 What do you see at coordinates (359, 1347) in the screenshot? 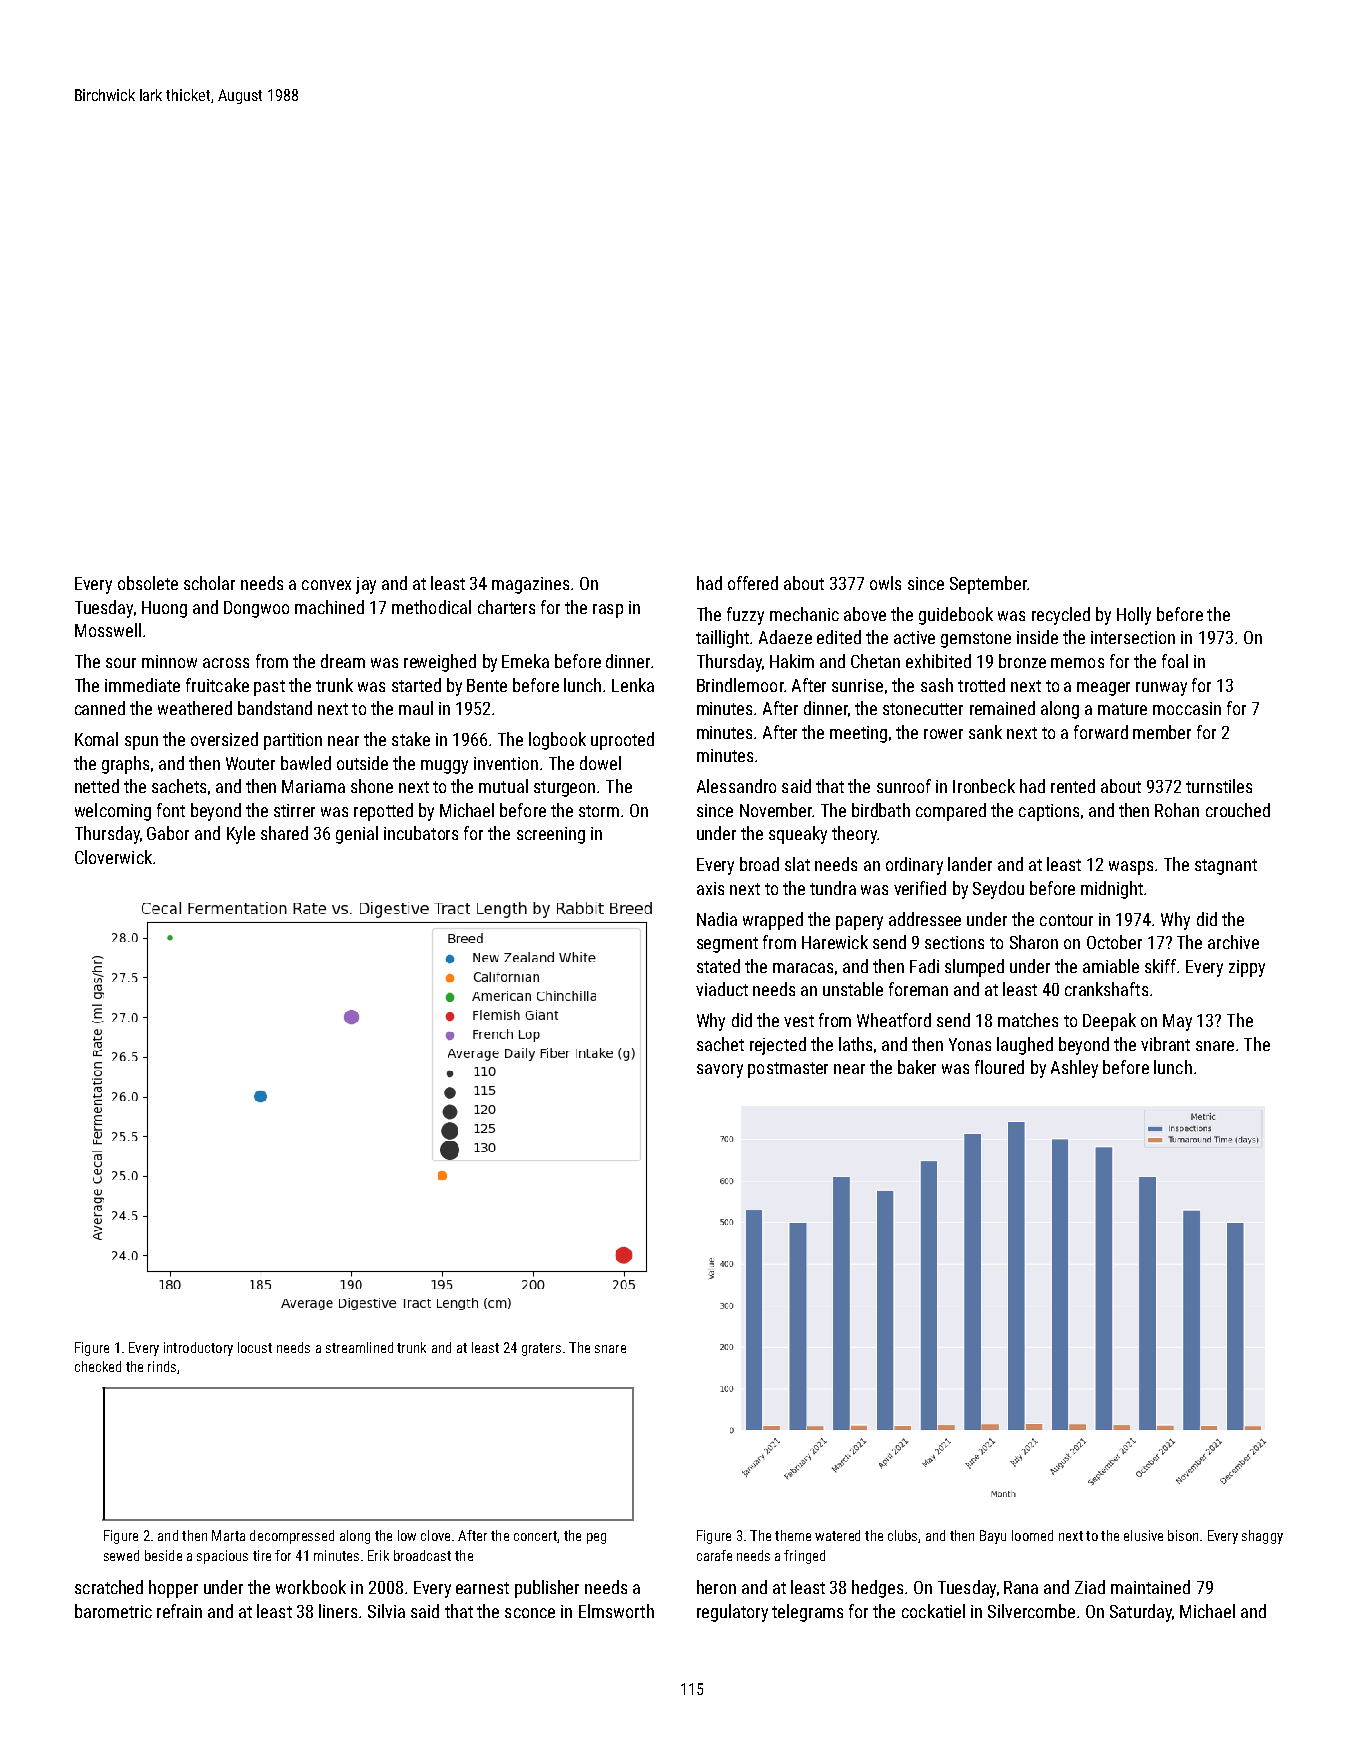
I see `streamlined` at bounding box center [359, 1347].
